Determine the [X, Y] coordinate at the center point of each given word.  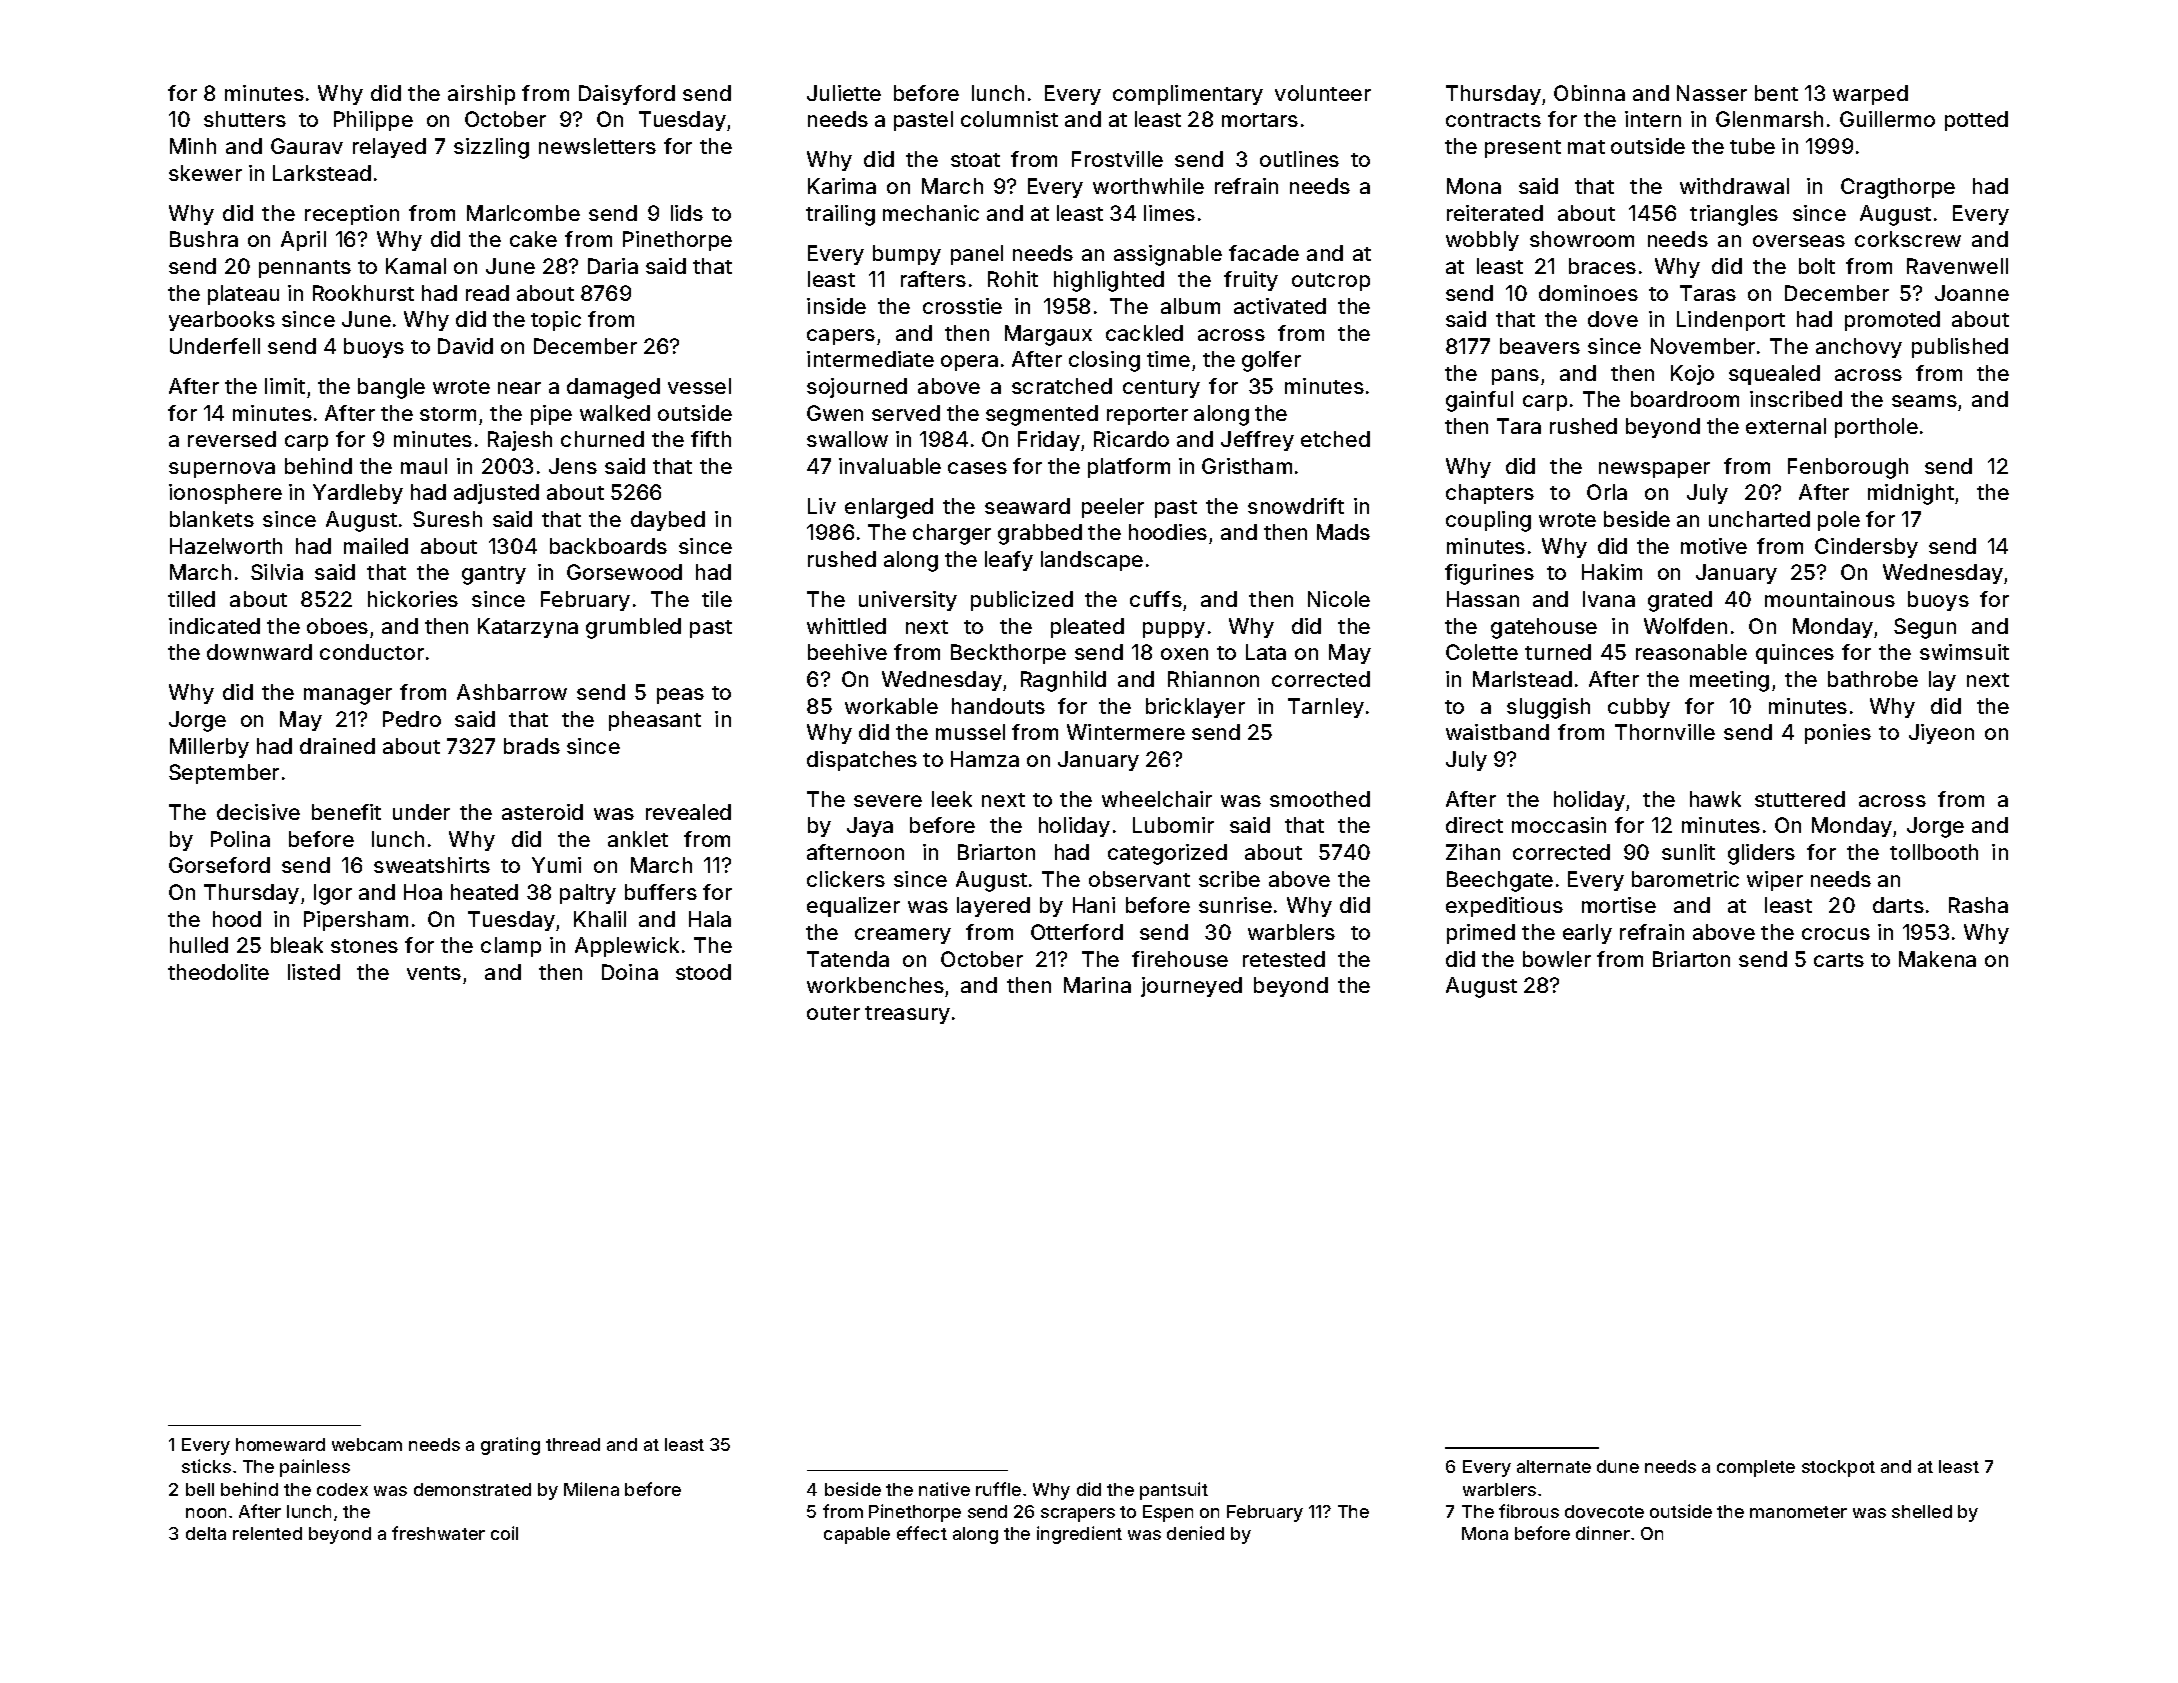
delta [206, 1533]
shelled [1922, 1511]
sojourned [857, 388]
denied [1195, 1533]
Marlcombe [523, 213]
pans [1515, 377]
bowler [1557, 959]
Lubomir [1173, 825]
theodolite [218, 972]
